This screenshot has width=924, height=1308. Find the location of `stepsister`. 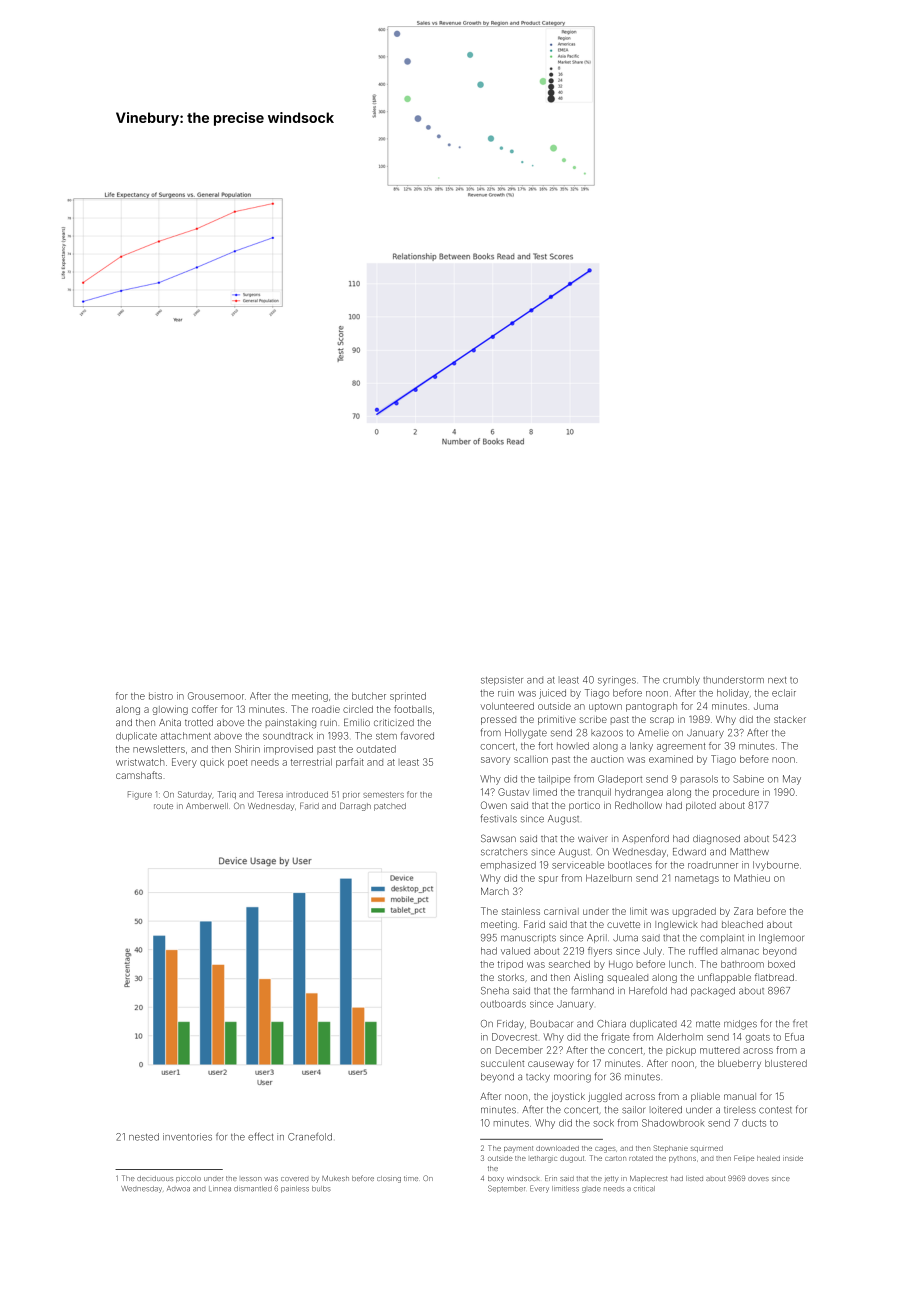

stepsister is located at coordinates (502, 680).
